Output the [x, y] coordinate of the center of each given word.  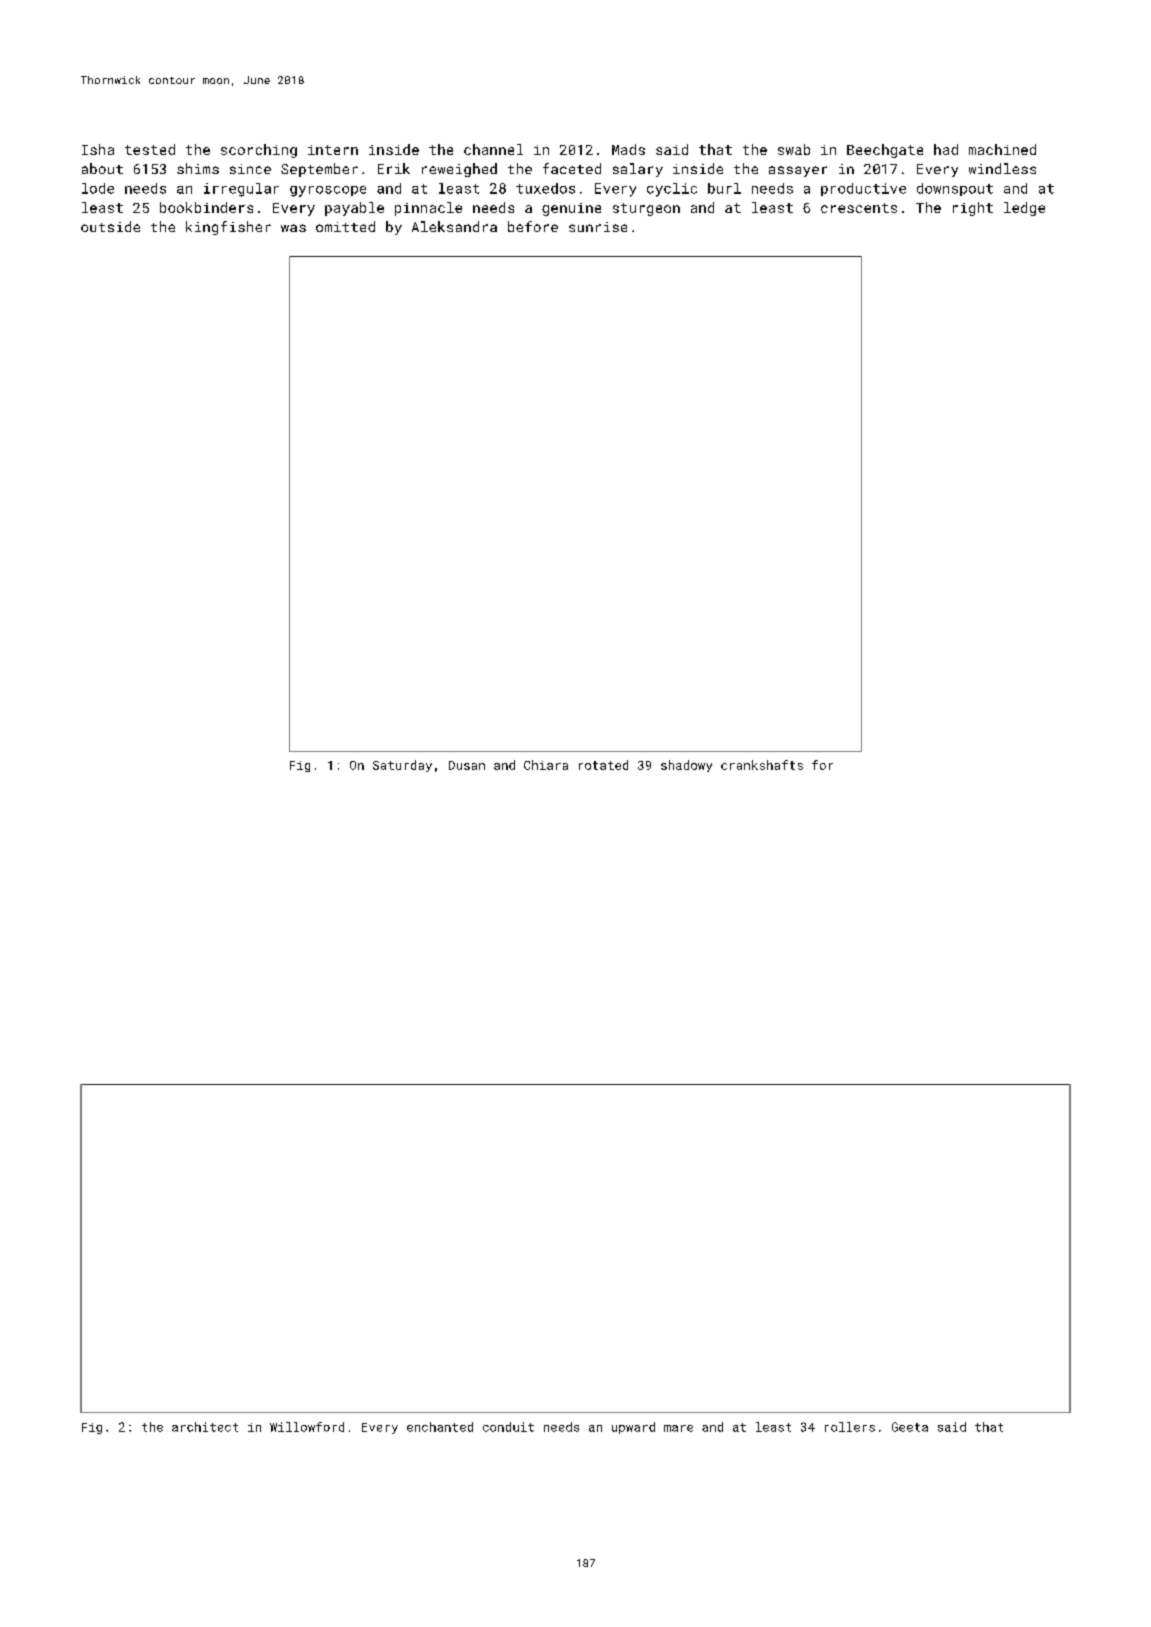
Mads [628, 149]
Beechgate [885, 151]
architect [205, 1427]
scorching [259, 151]
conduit [508, 1427]
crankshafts [762, 765]
